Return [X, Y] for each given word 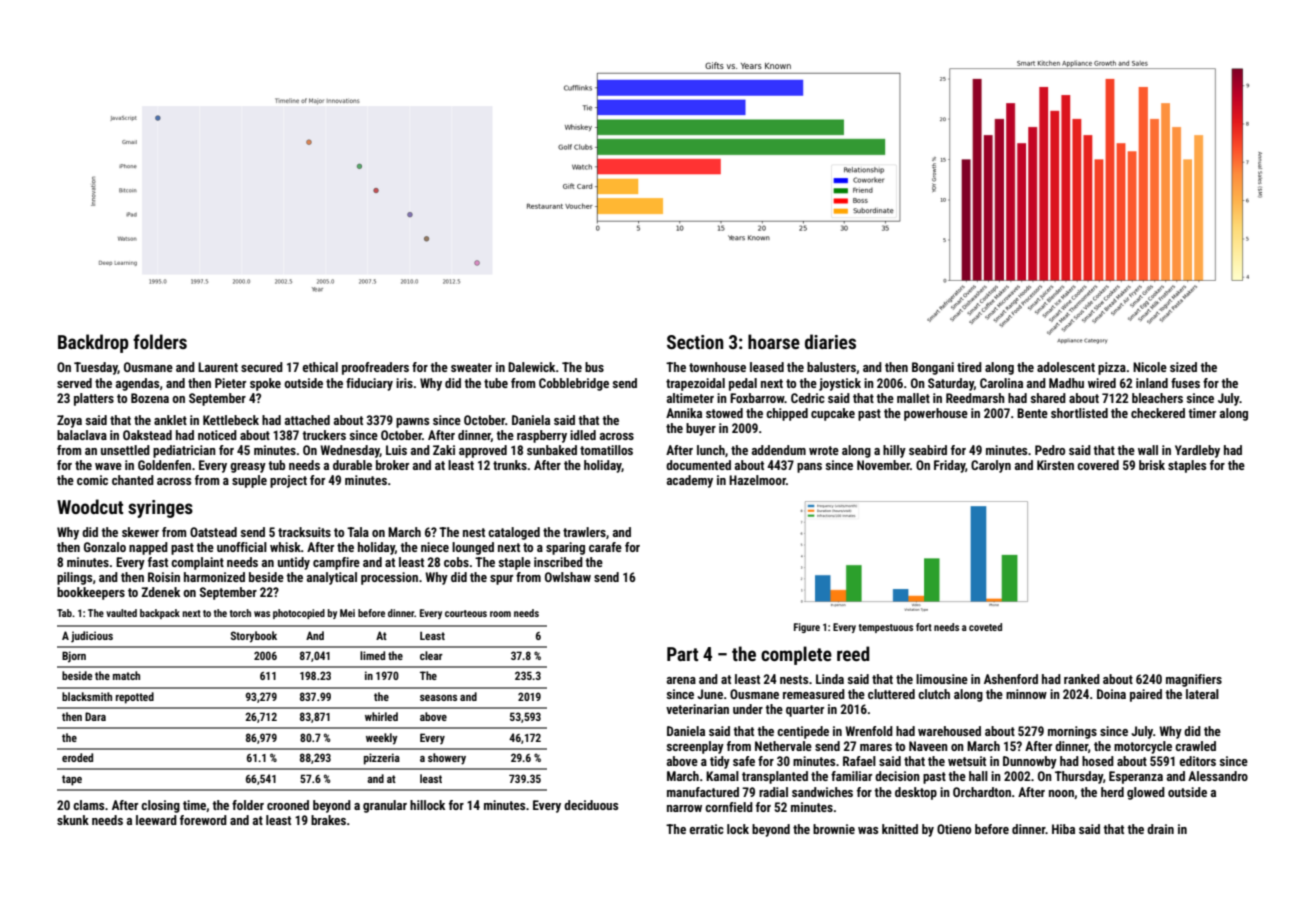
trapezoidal [695, 384]
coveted [985, 627]
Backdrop [93, 343]
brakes [328, 820]
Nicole [1150, 367]
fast [158, 562]
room [500, 614]
